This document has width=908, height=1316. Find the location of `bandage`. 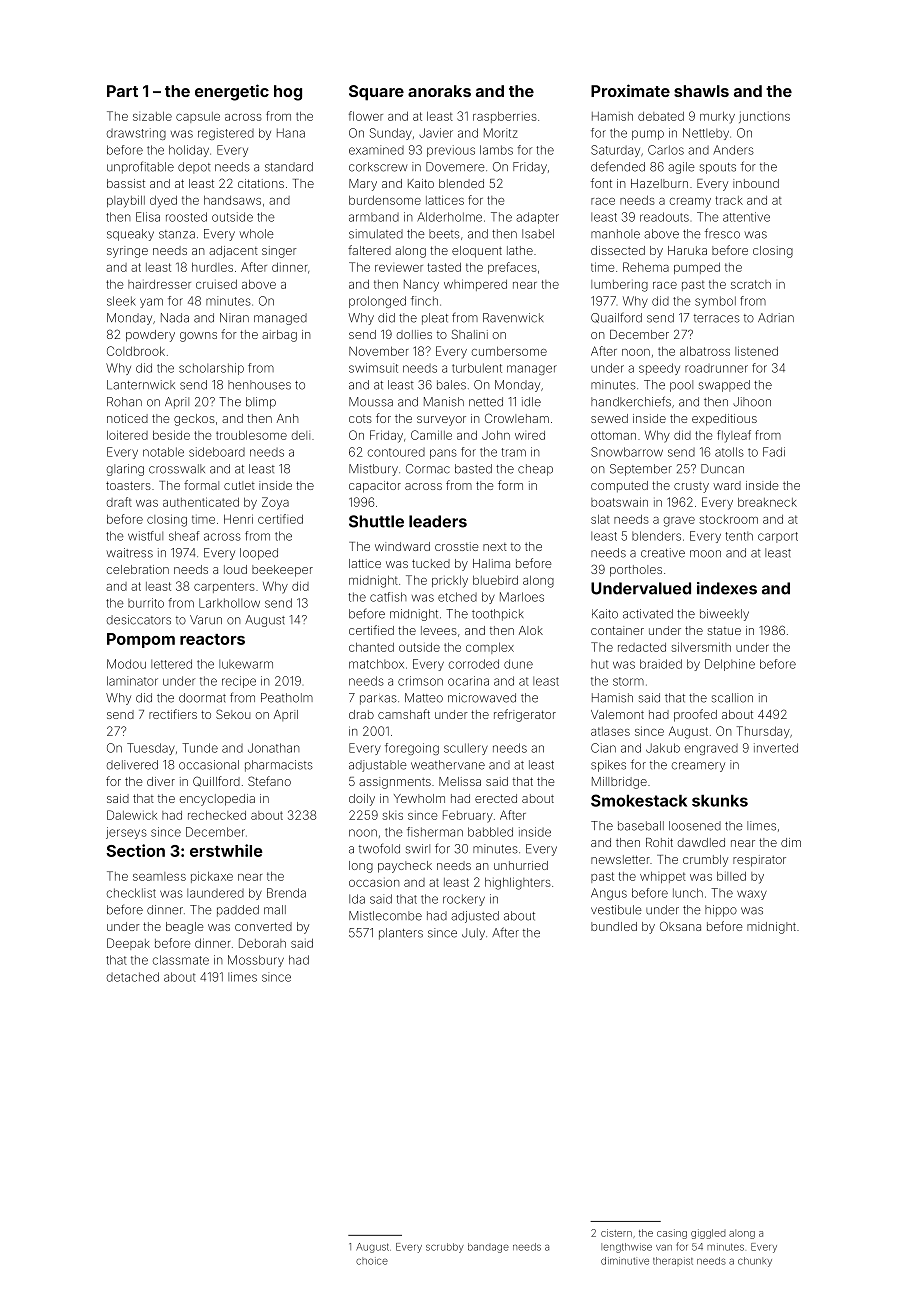

bandage is located at coordinates (488, 1248).
